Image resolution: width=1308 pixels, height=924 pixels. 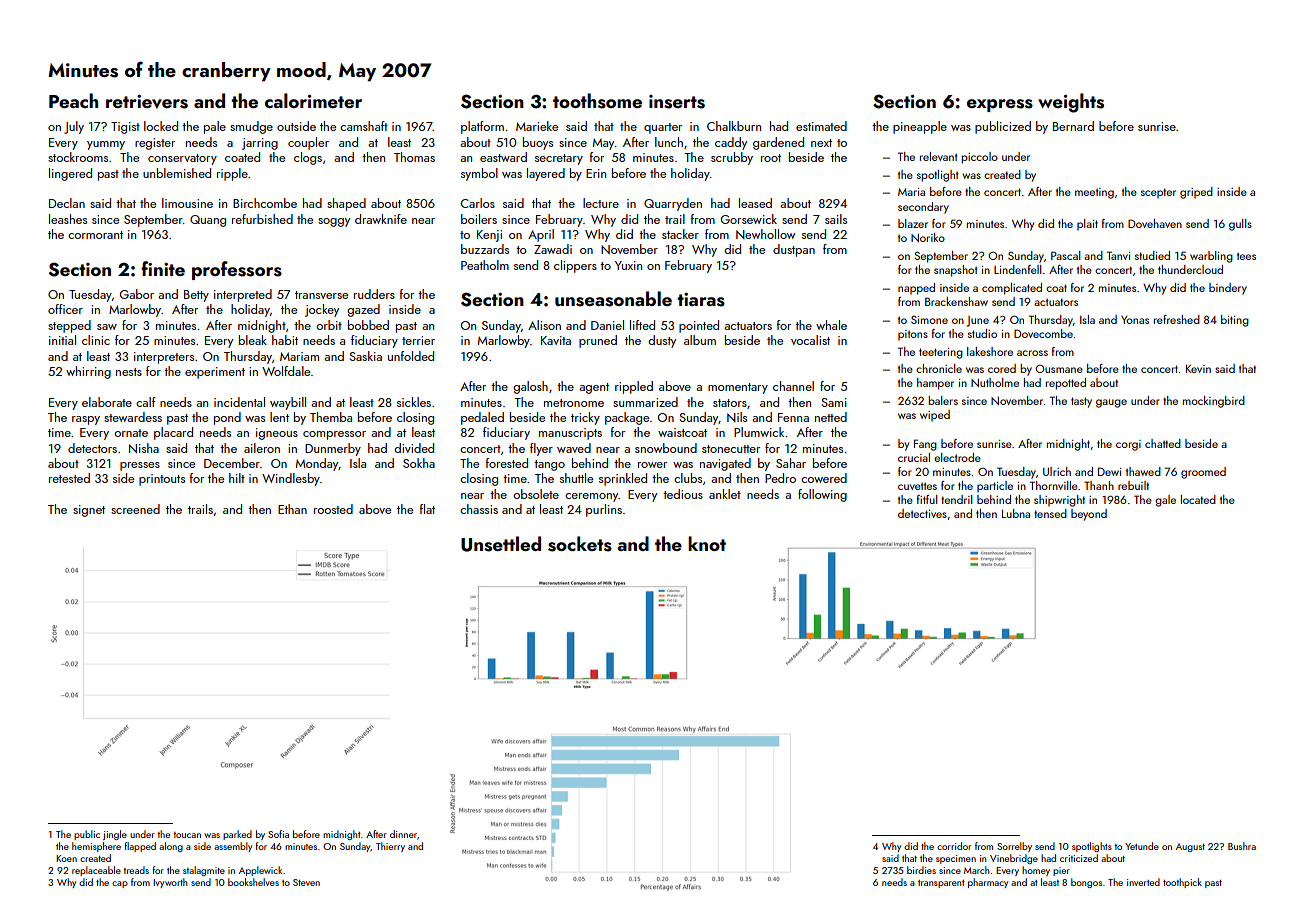 What do you see at coordinates (707, 543) in the page?
I see `knot` at bounding box center [707, 543].
